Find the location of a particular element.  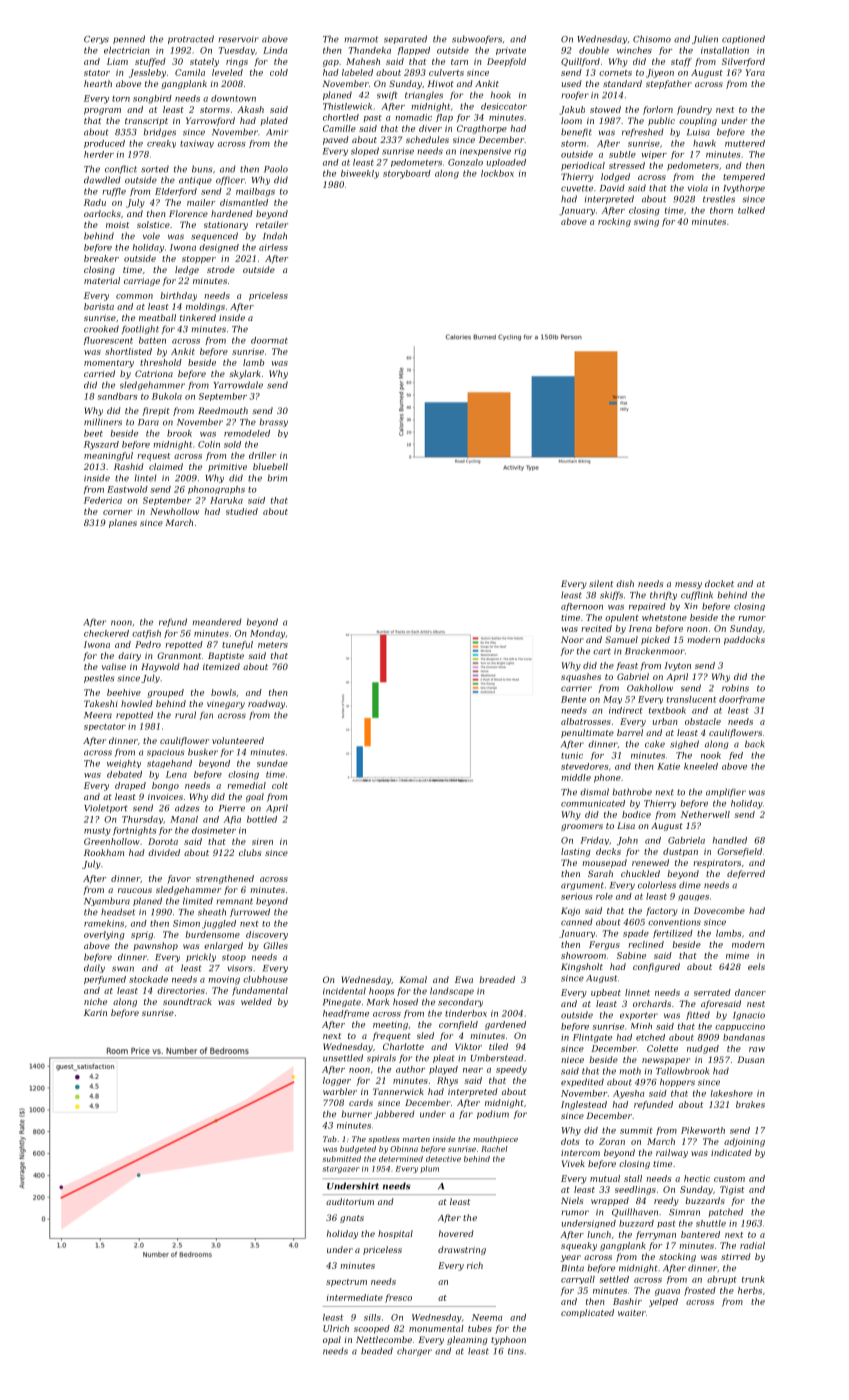

Jiyeon is located at coordinates (660, 73).
